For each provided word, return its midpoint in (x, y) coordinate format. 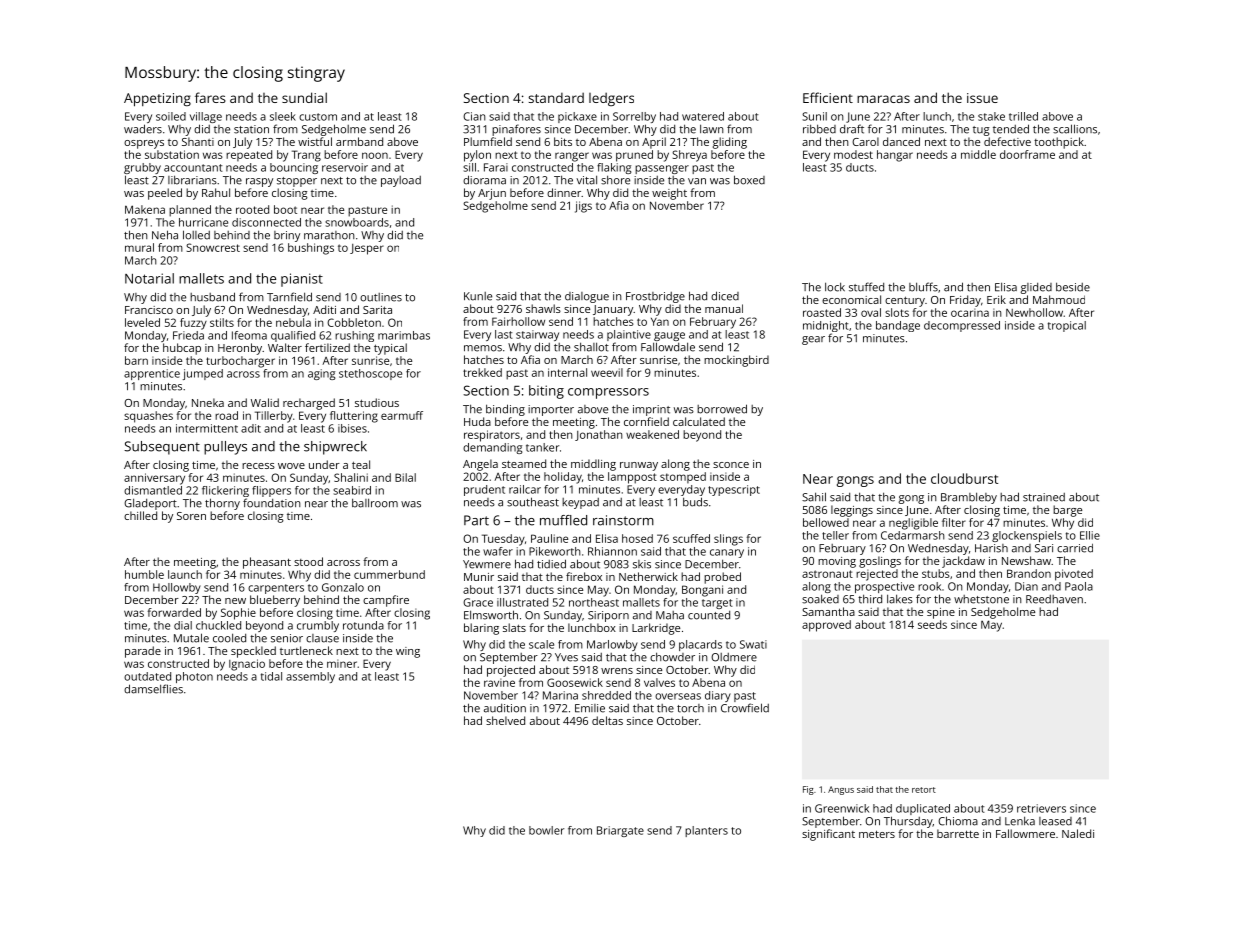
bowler (546, 830)
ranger (572, 157)
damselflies (153, 689)
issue (982, 98)
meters (877, 834)
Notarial (149, 278)
